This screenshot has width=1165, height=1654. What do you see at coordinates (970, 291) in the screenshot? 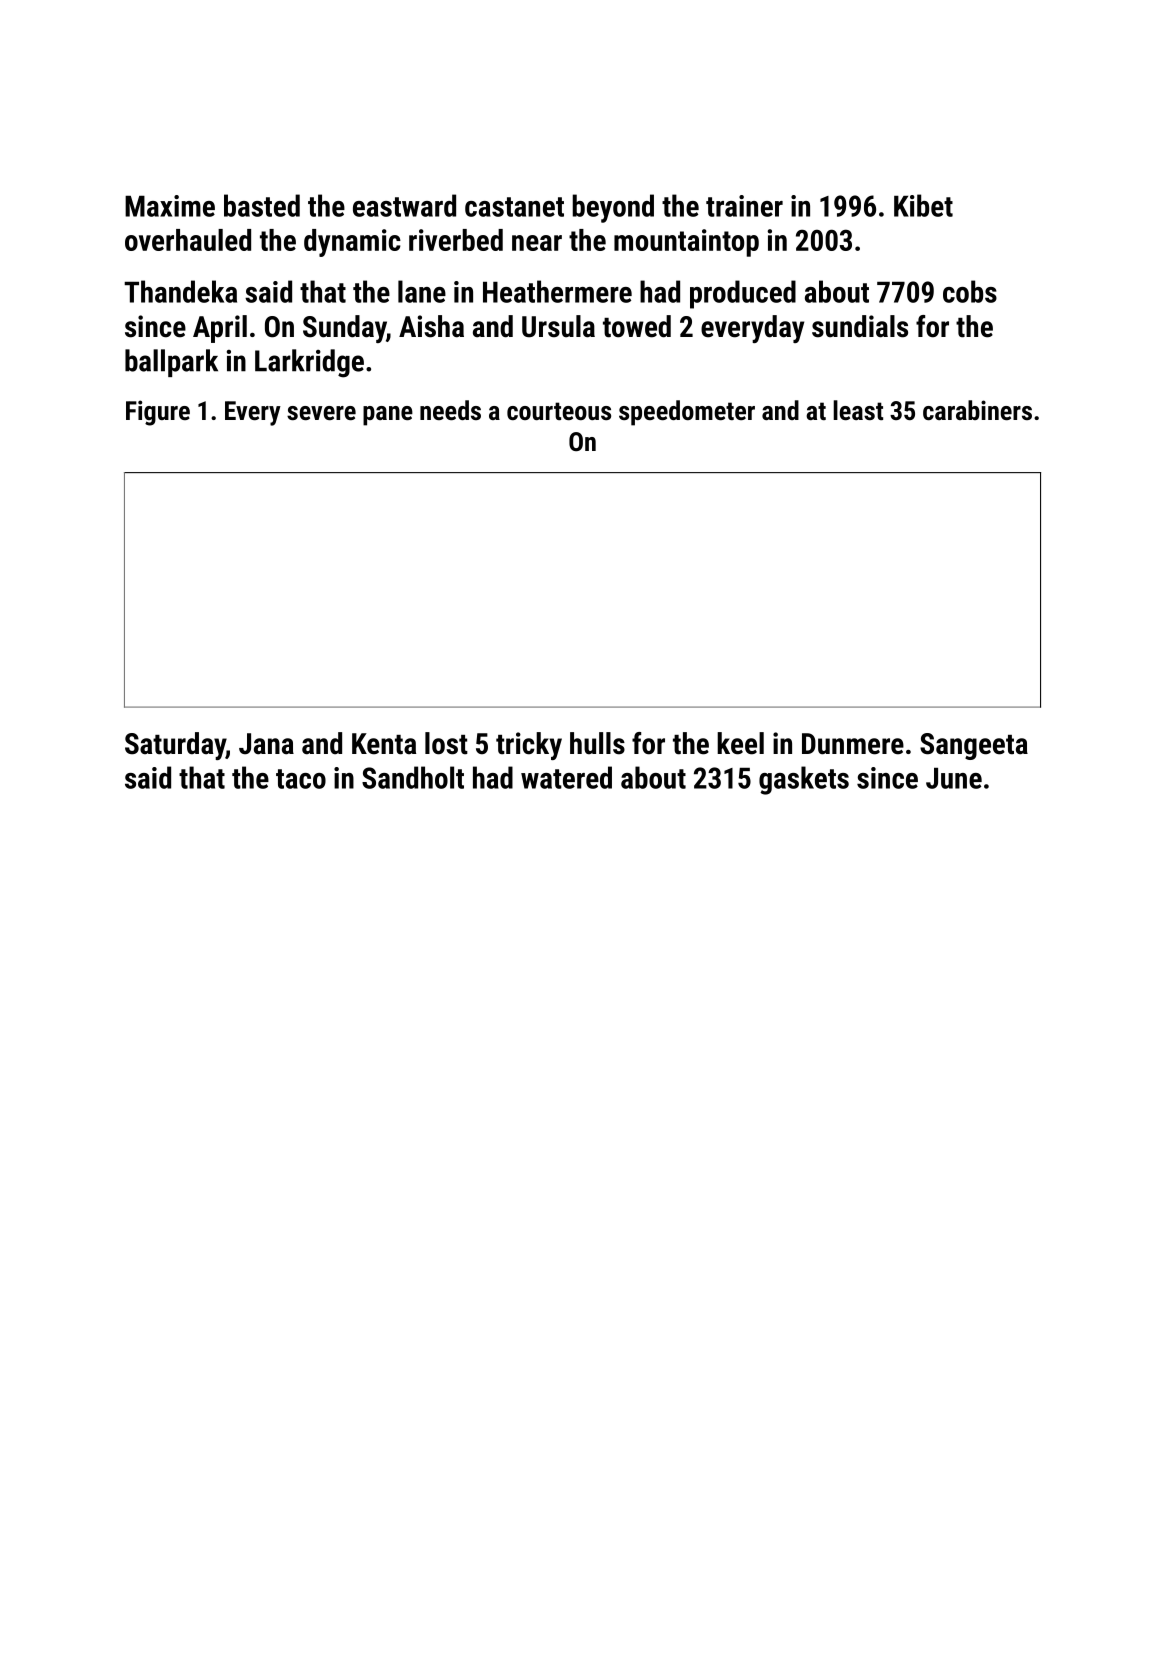
I see `cobs` at bounding box center [970, 291].
